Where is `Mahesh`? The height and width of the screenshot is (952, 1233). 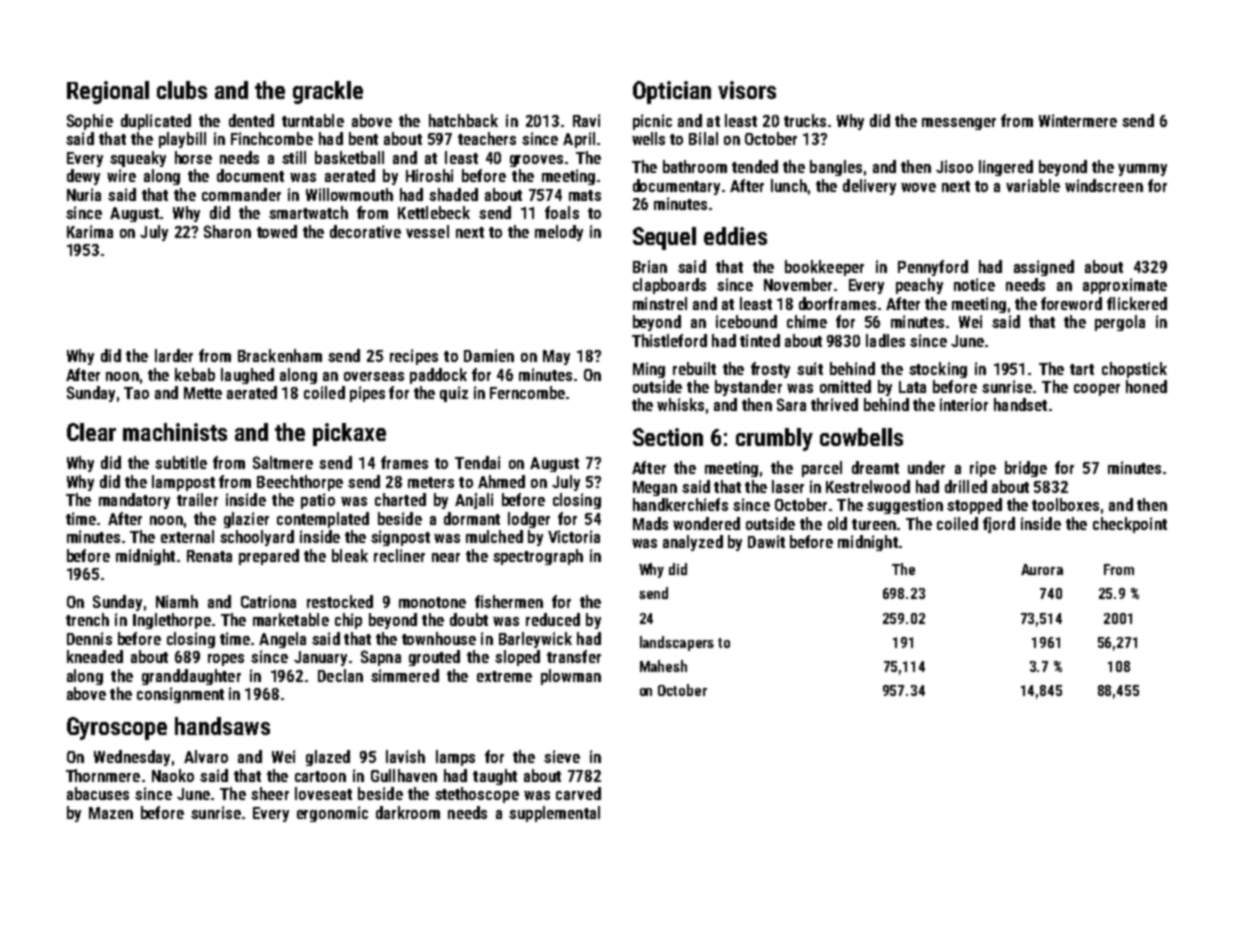 Mahesh is located at coordinates (663, 666).
